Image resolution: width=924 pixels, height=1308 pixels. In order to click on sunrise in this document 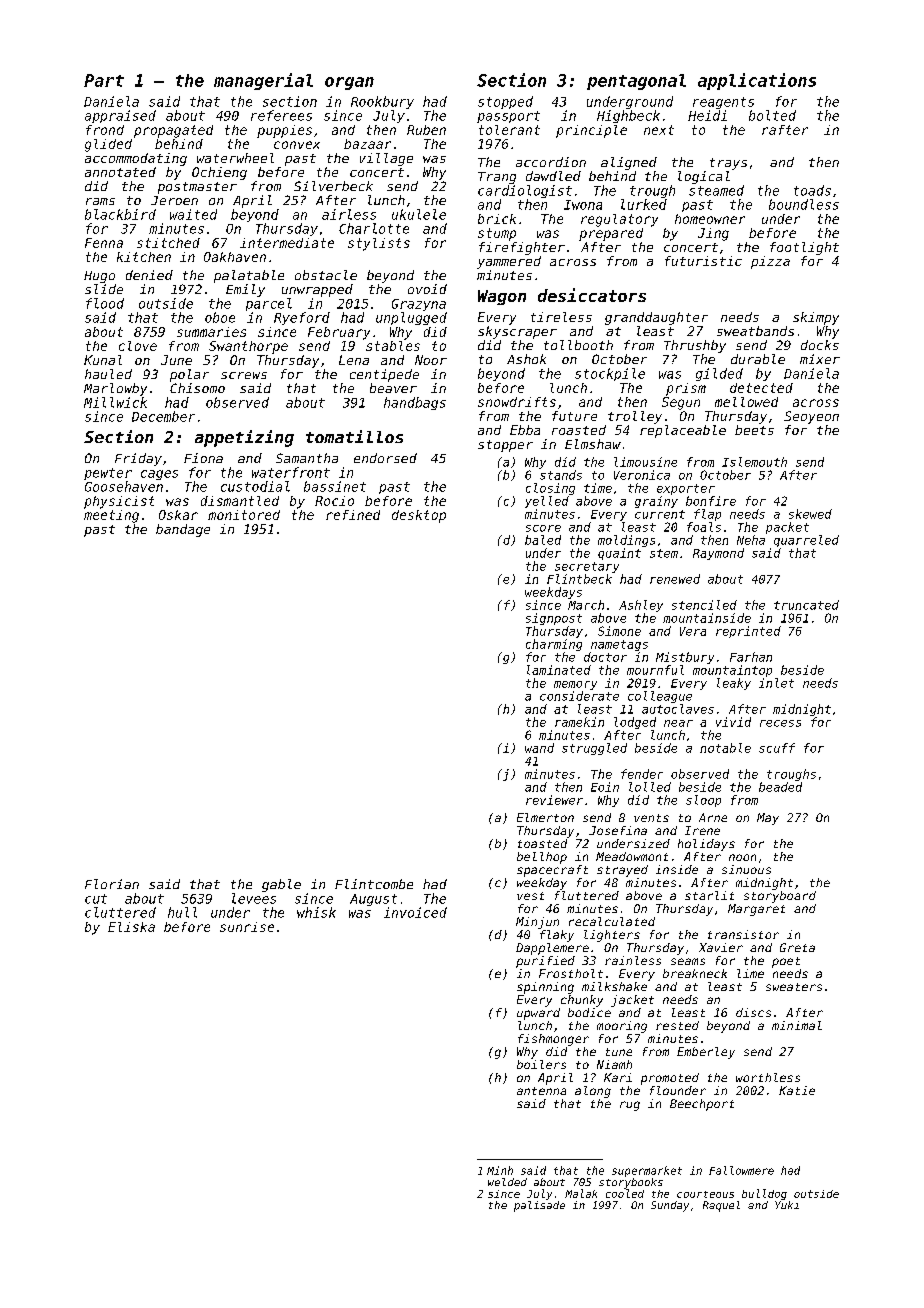, I will do `click(247, 927)`.
